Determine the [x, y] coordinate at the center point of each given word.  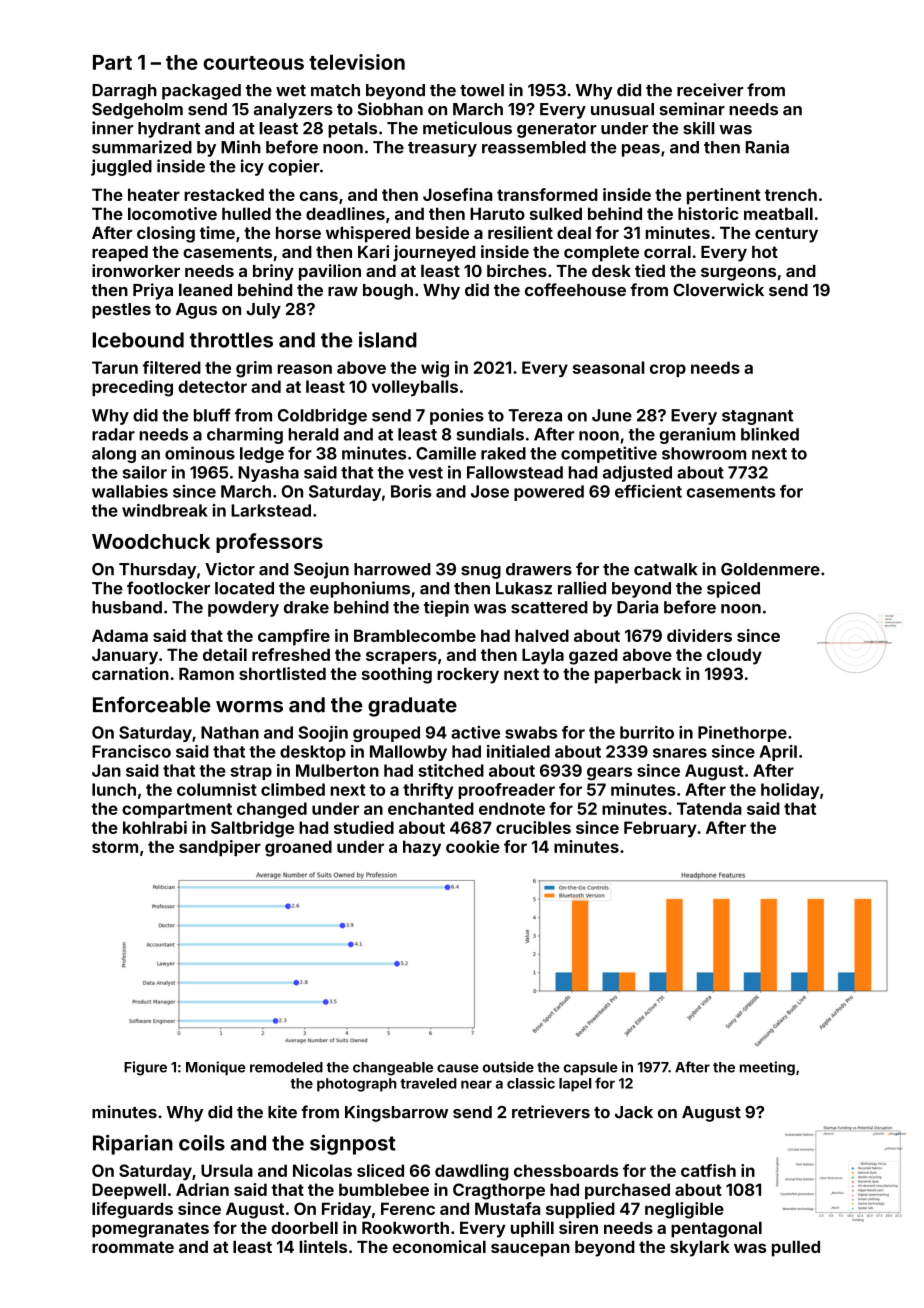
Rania [767, 147]
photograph [357, 1085]
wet [291, 91]
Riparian [133, 1145]
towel [482, 90]
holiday [790, 791]
